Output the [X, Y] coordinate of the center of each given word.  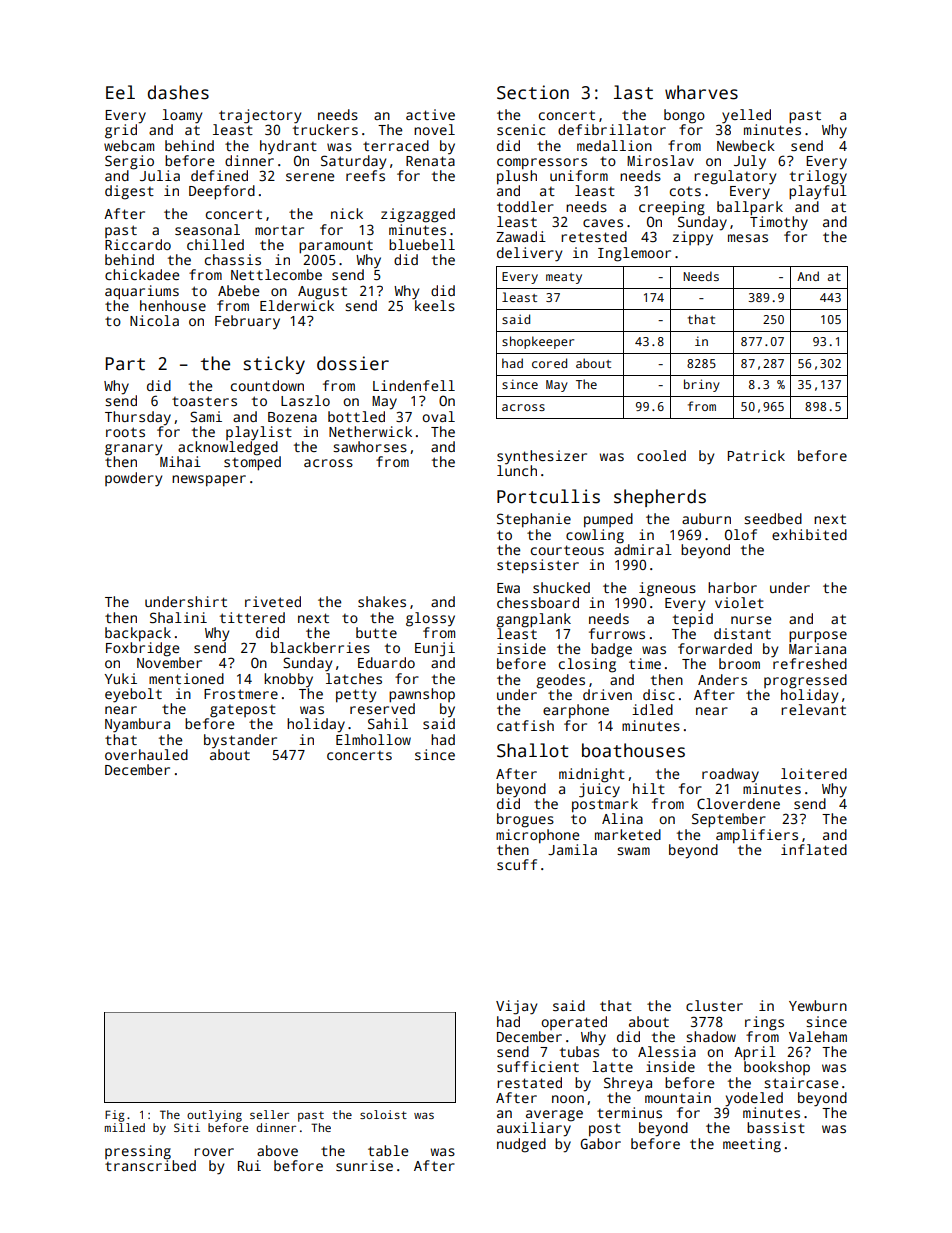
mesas [748, 238]
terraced [396, 145]
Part [125, 364]
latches [354, 678]
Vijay [516, 1007]
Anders [722, 679]
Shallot [532, 750]
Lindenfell [414, 385]
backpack [138, 634]
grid [121, 131]
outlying [214, 1116]
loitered [814, 773]
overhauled [146, 754]
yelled [746, 116]
